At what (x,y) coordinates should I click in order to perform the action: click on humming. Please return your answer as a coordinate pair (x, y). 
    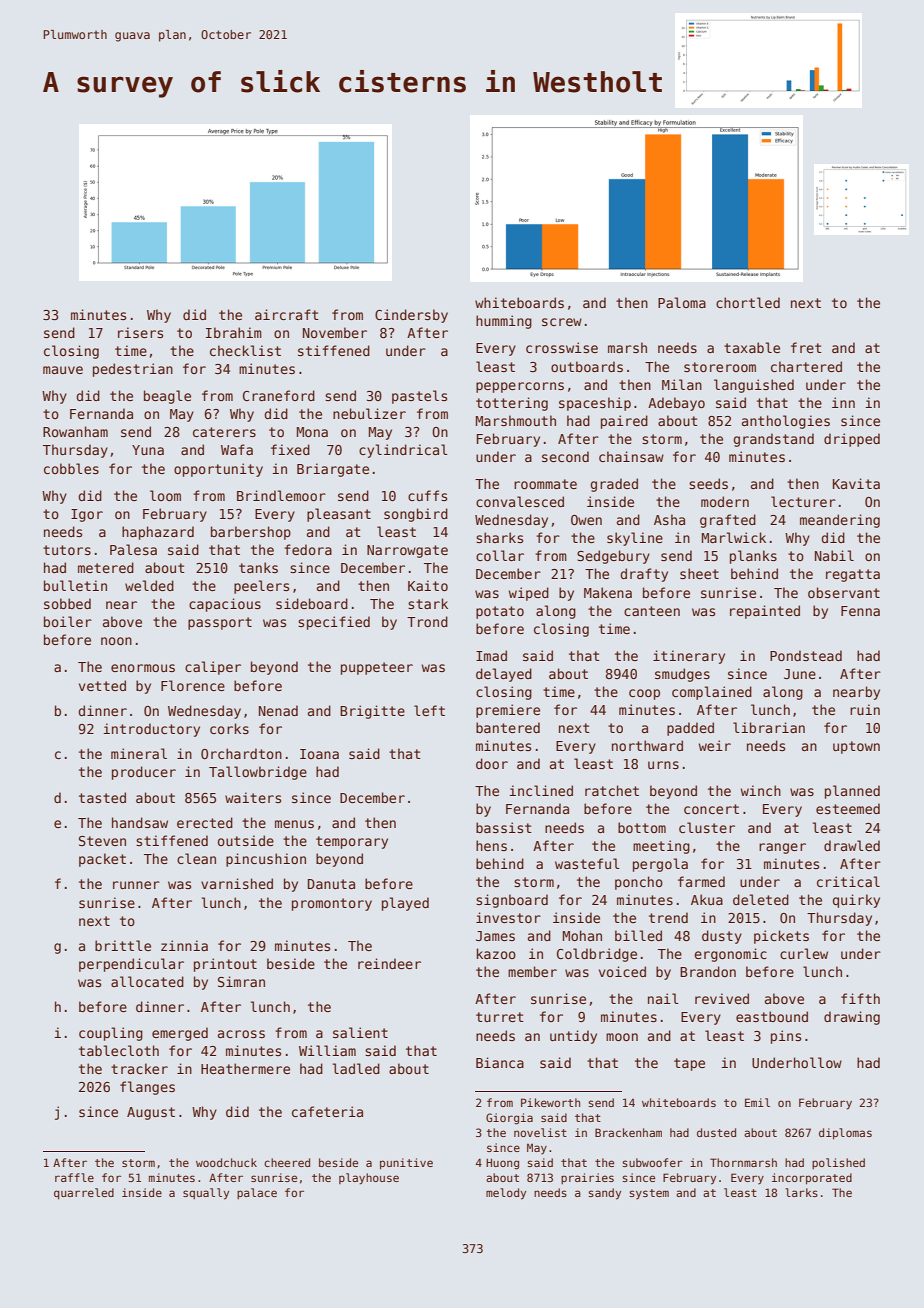
    Looking at the image, I should click on (504, 322).
